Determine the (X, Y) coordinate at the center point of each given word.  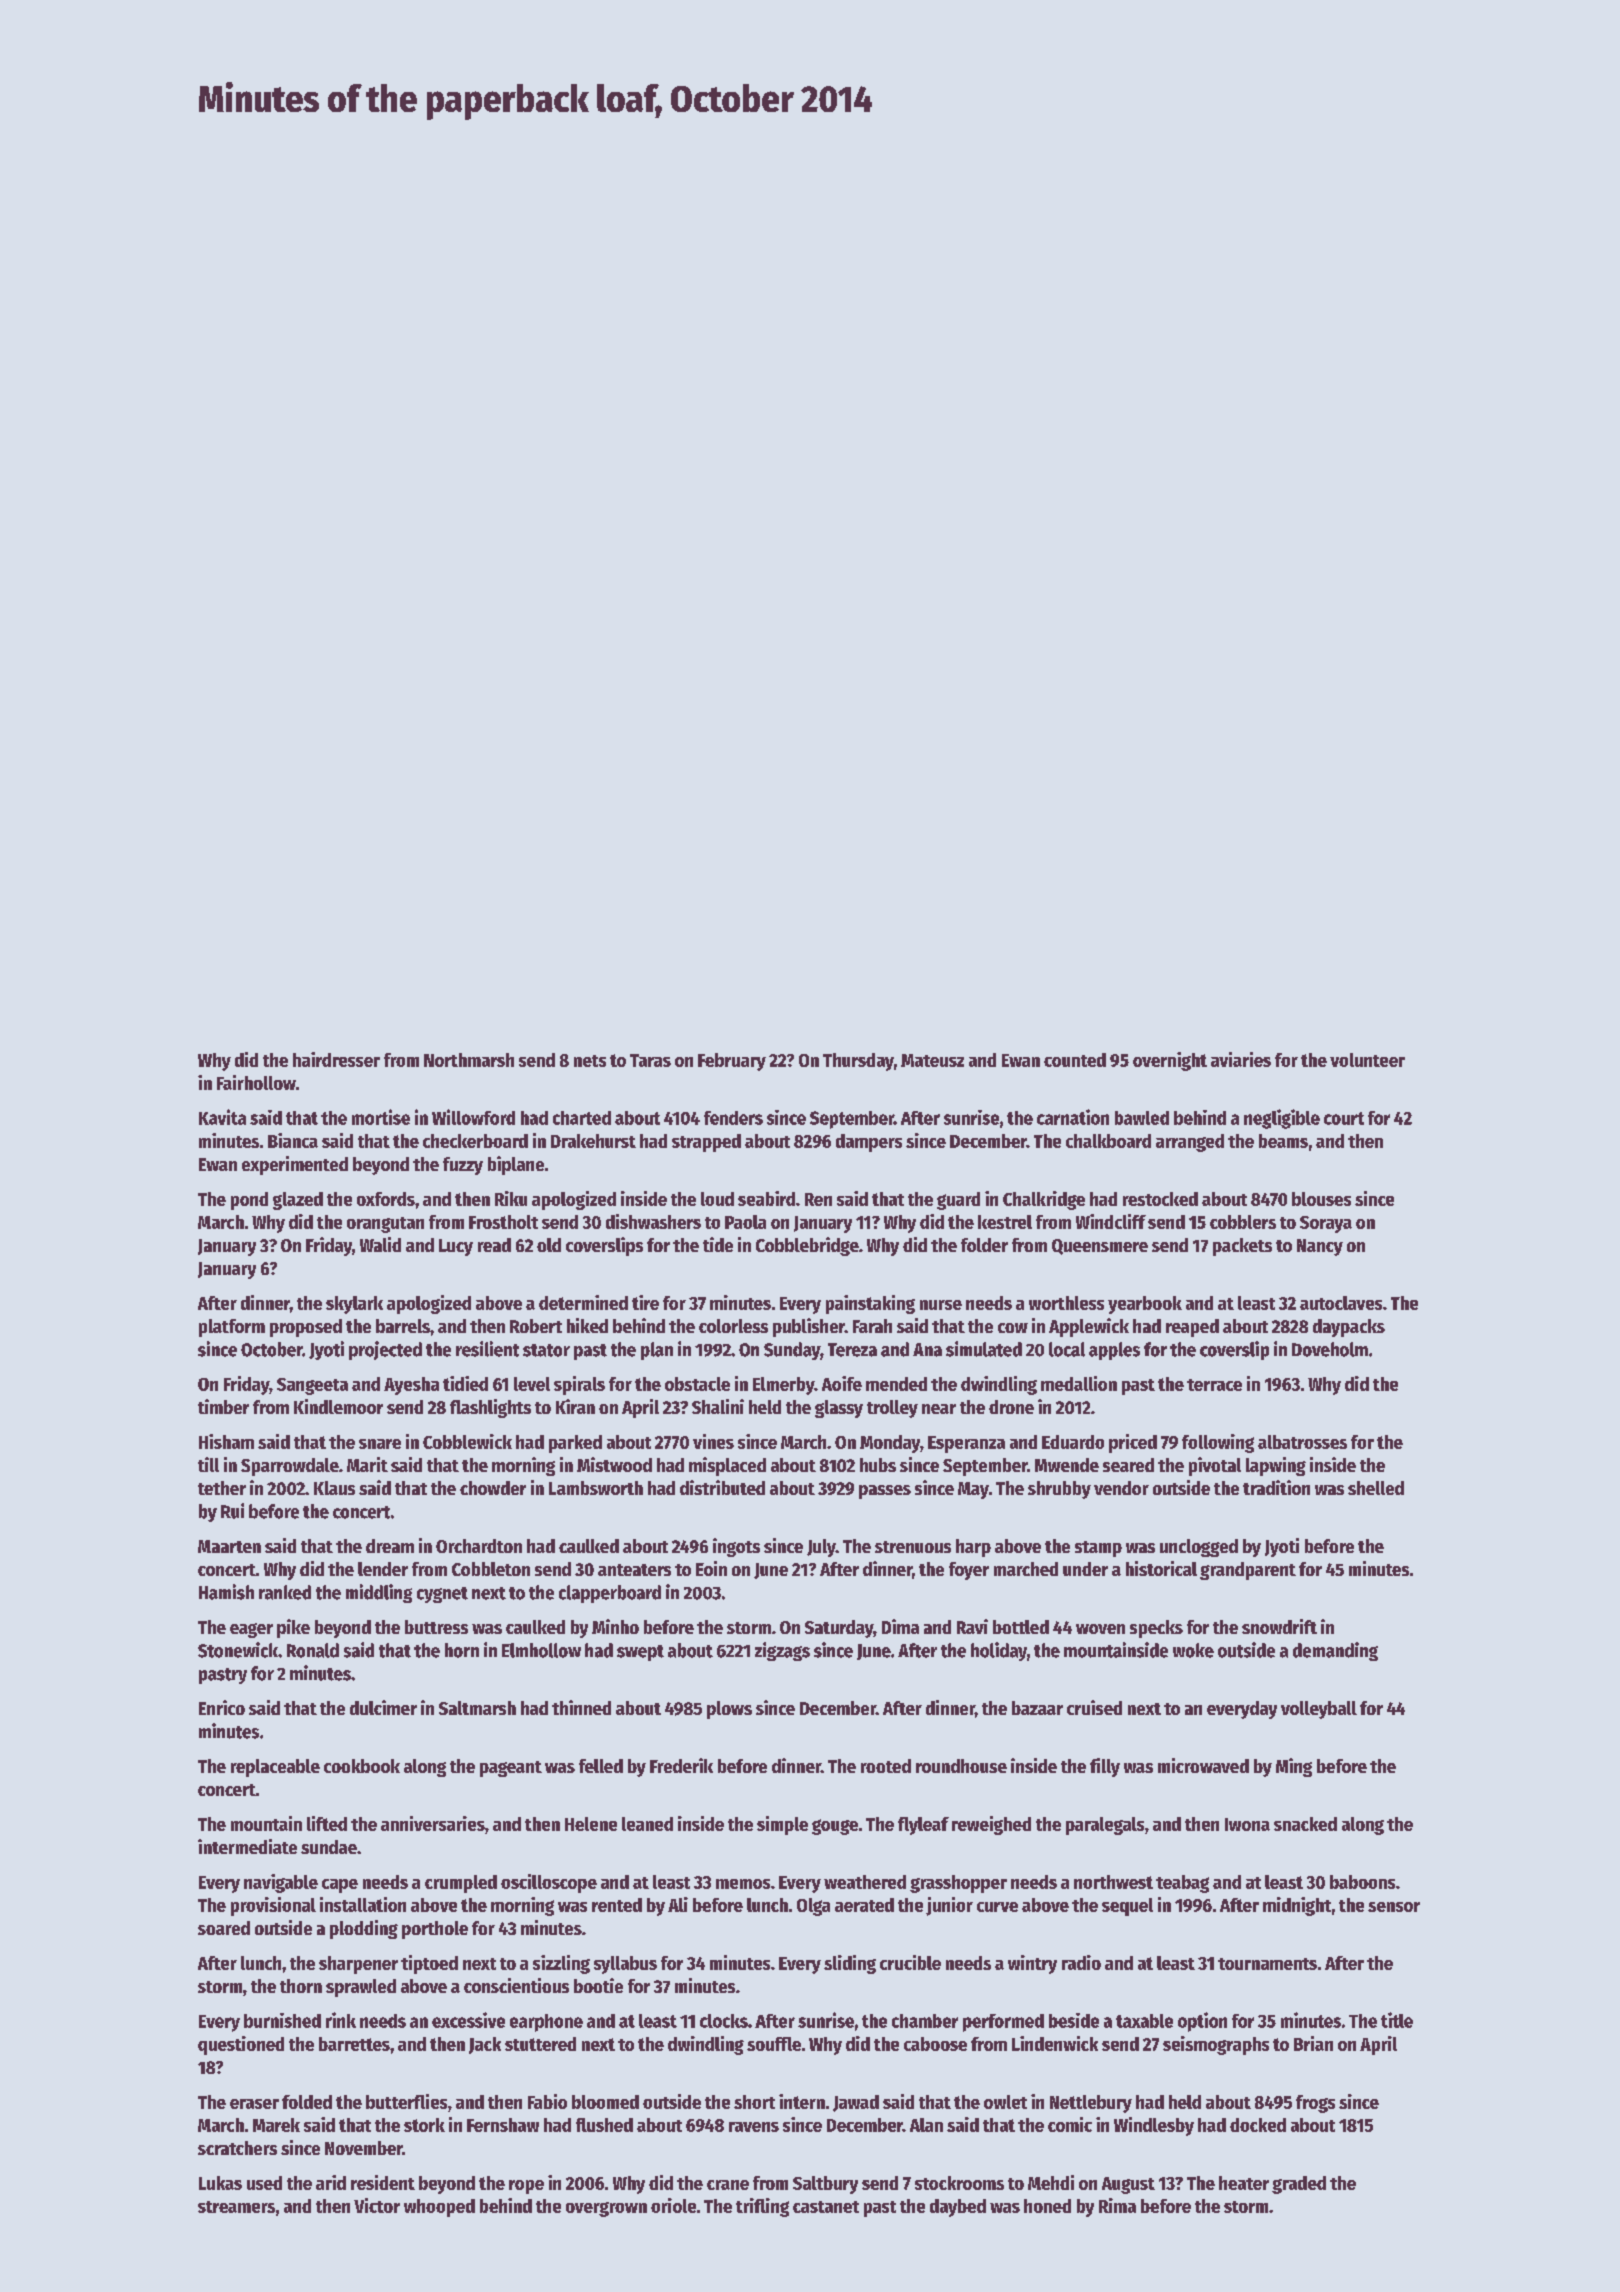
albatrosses (1302, 1442)
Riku (511, 1198)
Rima (1117, 2205)
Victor (377, 2205)
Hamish (226, 1592)
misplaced (727, 1466)
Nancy (1320, 1247)
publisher (809, 1327)
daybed (958, 2208)
